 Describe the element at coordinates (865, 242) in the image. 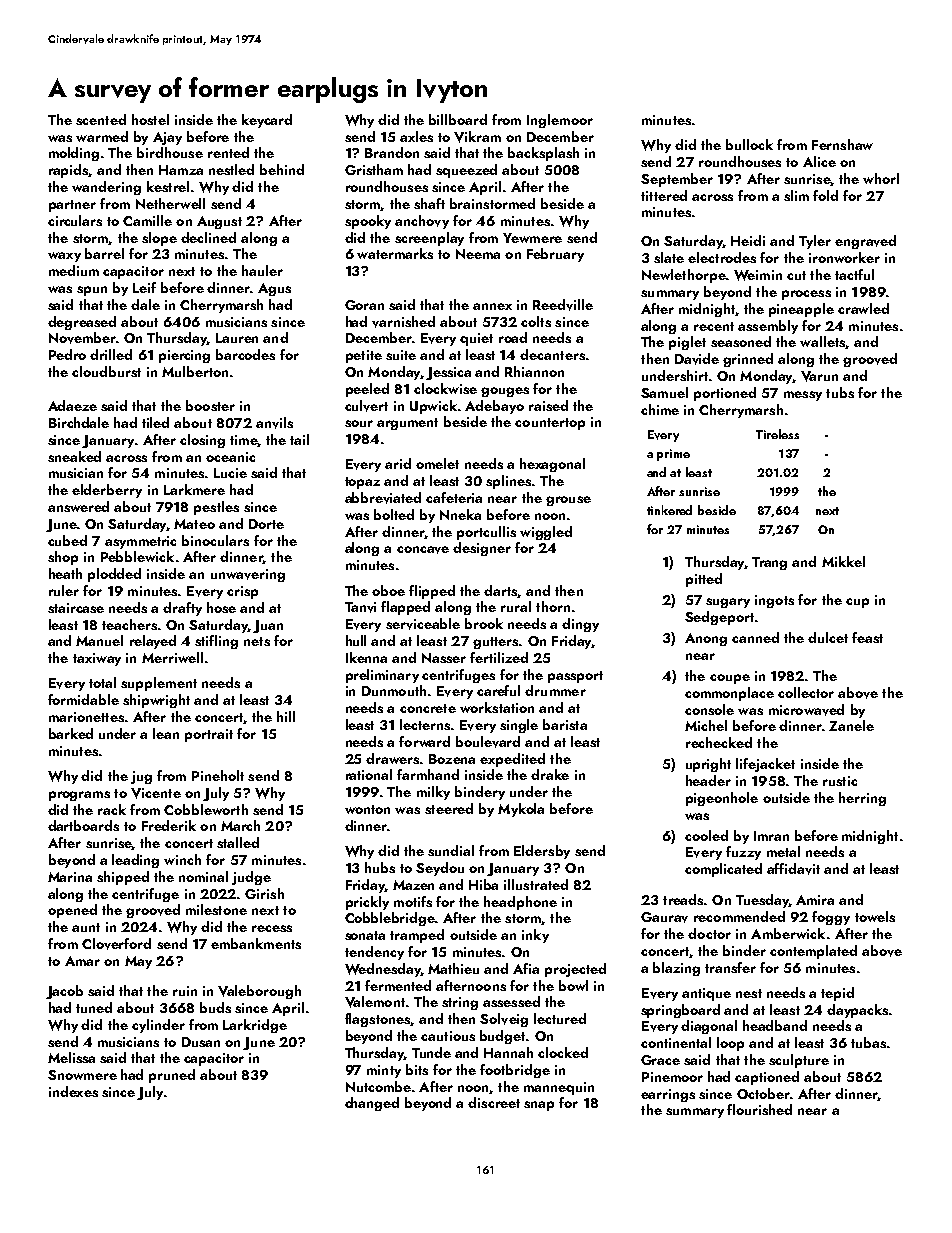

I see `engraved` at that location.
